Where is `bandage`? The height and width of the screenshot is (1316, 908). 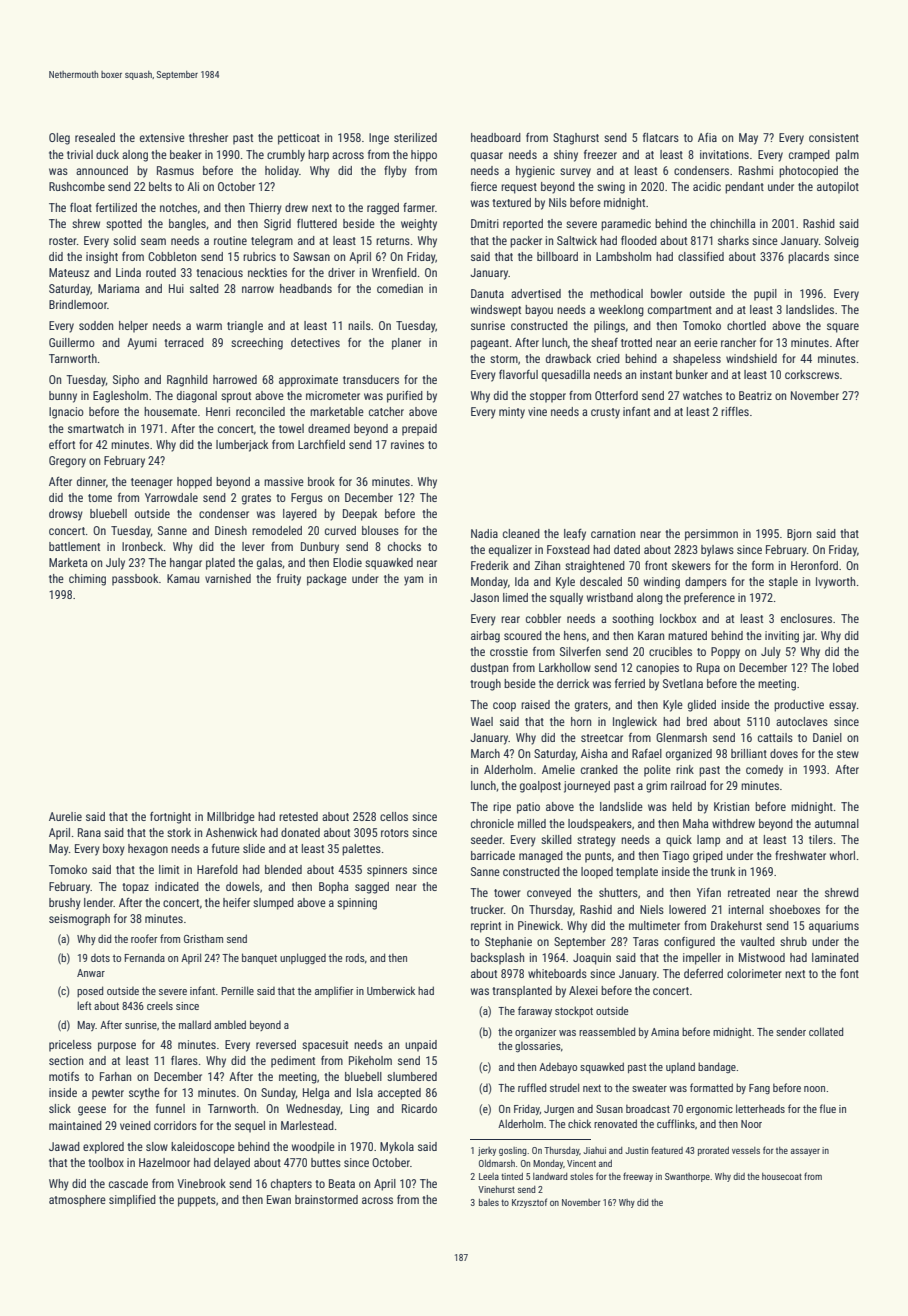 bandage is located at coordinates (717, 1067).
